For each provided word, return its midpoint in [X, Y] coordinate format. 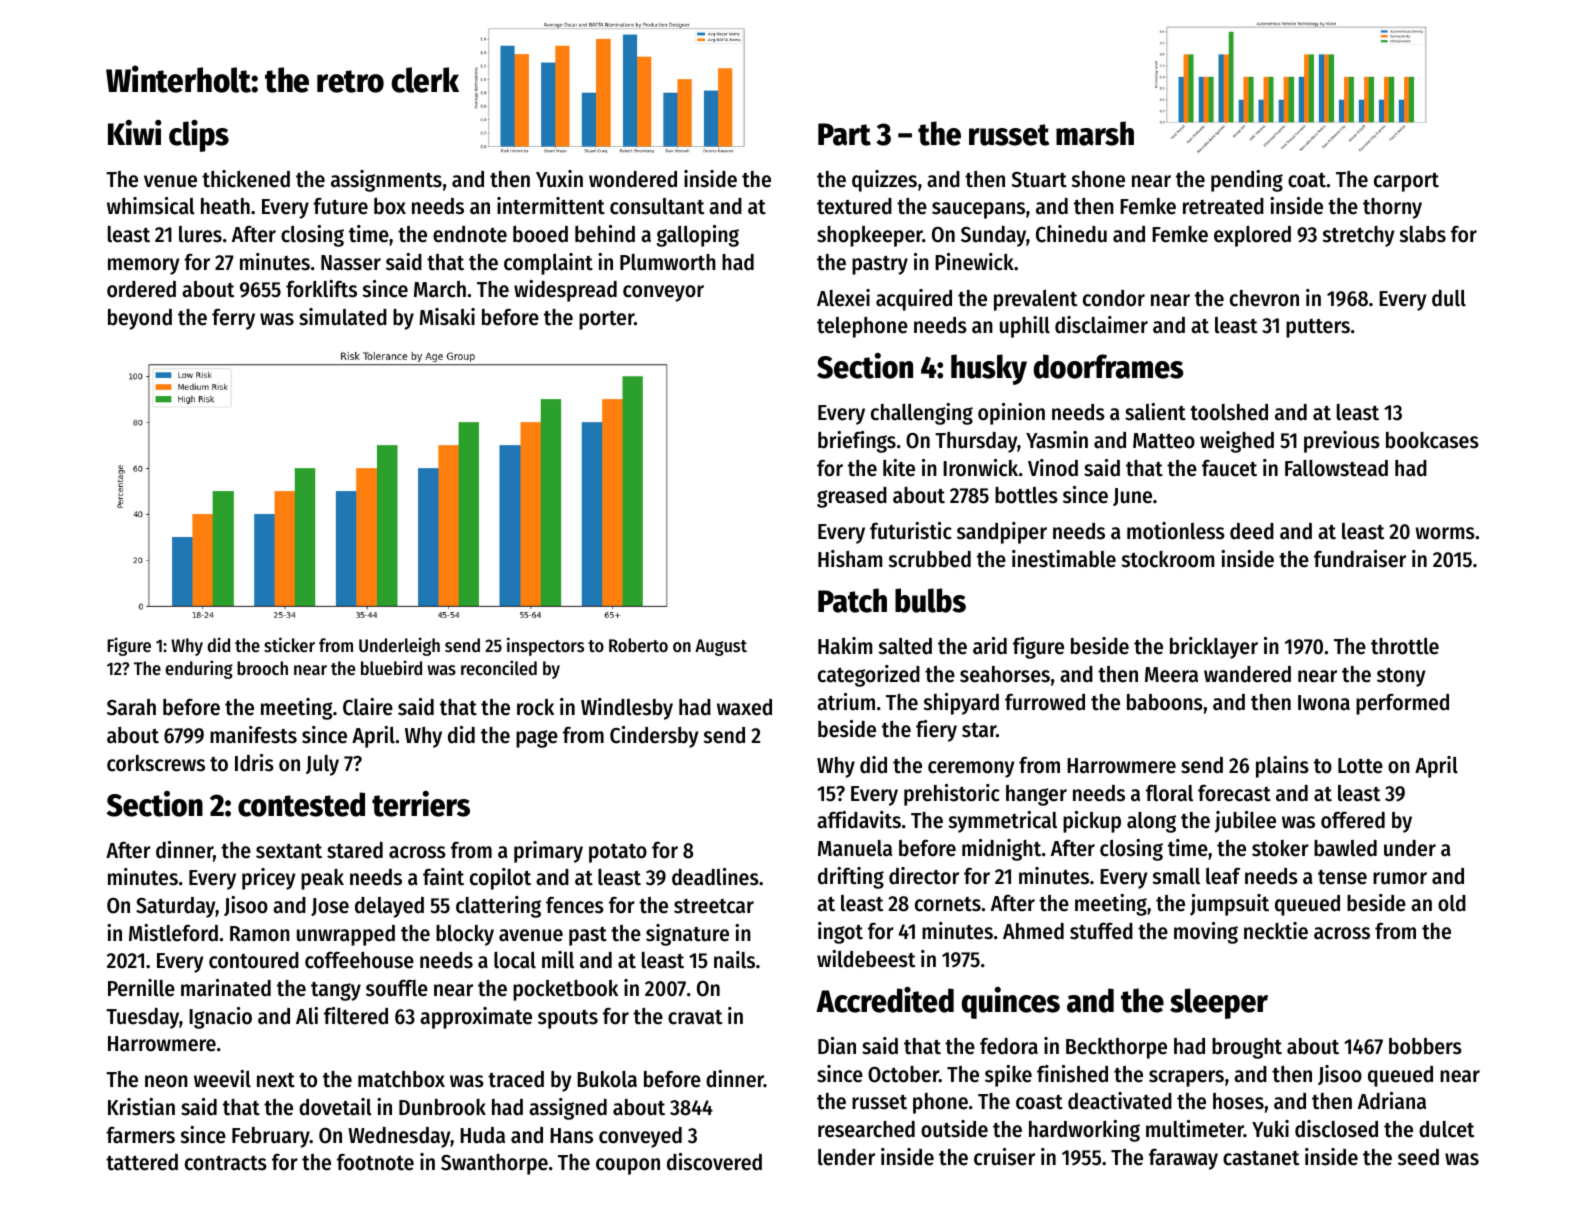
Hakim [845, 646]
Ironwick [980, 468]
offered [1353, 820]
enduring [199, 669]
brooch [262, 668]
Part [844, 134]
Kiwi [134, 132]
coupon [628, 1166]
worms [1445, 533]
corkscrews [156, 763]
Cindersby [654, 737]
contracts [226, 1163]
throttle [1405, 646]
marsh [1095, 133]
